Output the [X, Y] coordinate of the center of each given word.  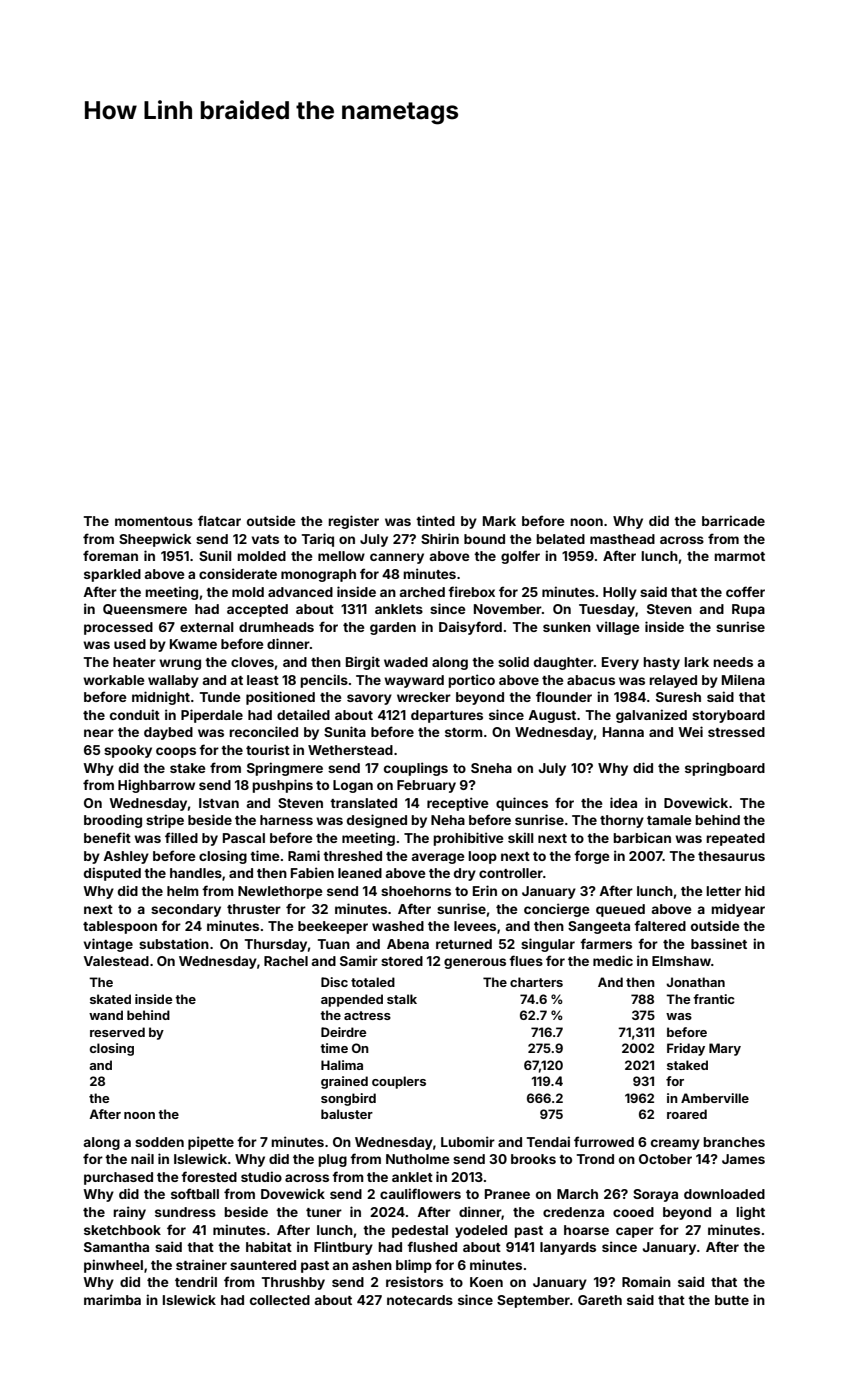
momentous [154, 521]
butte [732, 1300]
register [353, 522]
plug [332, 1160]
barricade [733, 520]
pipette [211, 1143]
